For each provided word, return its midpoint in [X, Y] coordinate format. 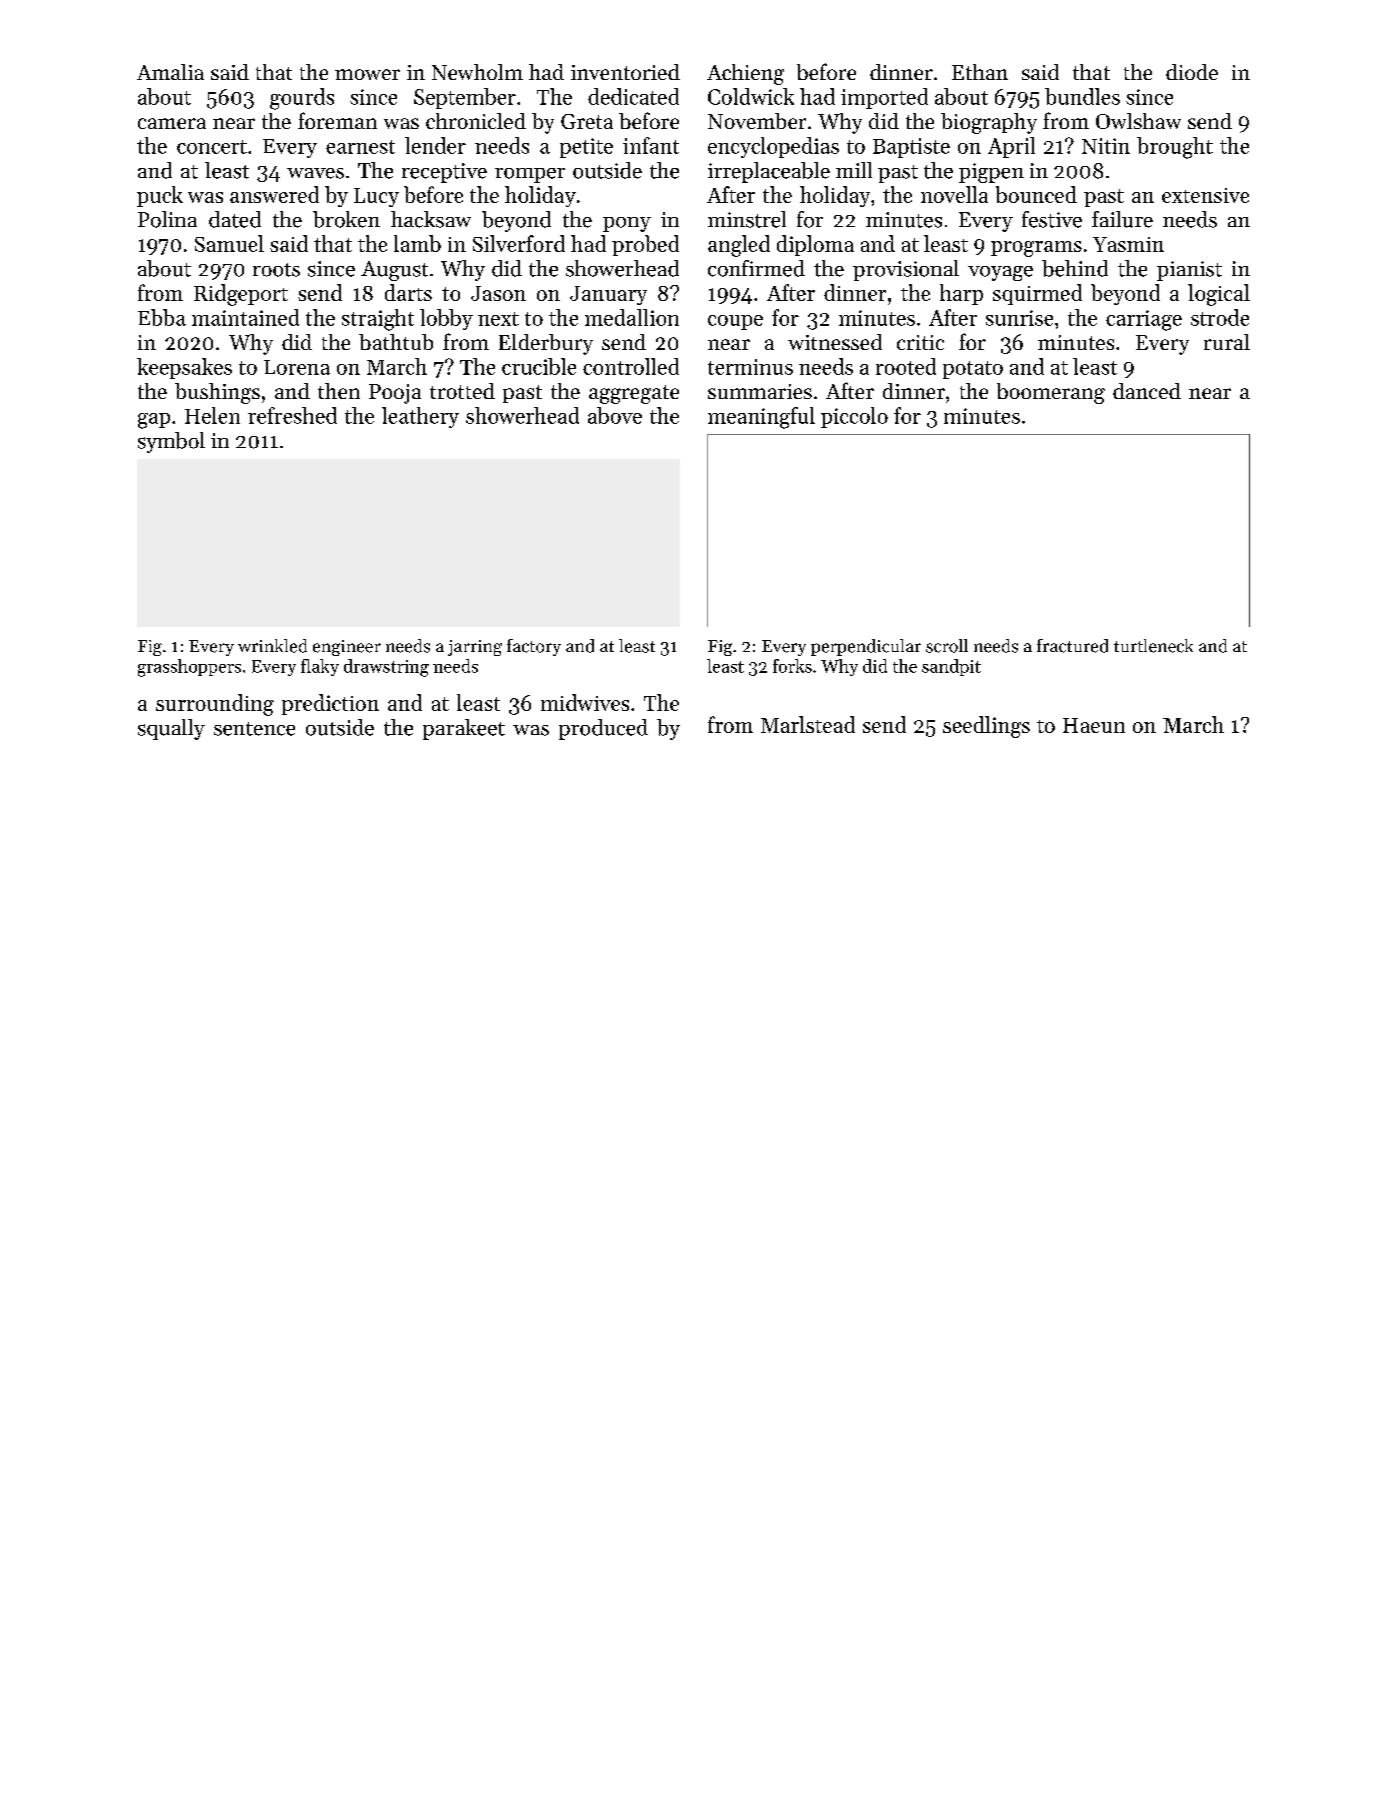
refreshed [292, 415]
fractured [1072, 646]
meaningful [761, 418]
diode [1192, 72]
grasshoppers [189, 668]
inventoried [625, 72]
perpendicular [866, 647]
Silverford [519, 243]
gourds [302, 99]
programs [1036, 249]
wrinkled [272, 646]
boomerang [1051, 393]
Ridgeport [241, 295]
